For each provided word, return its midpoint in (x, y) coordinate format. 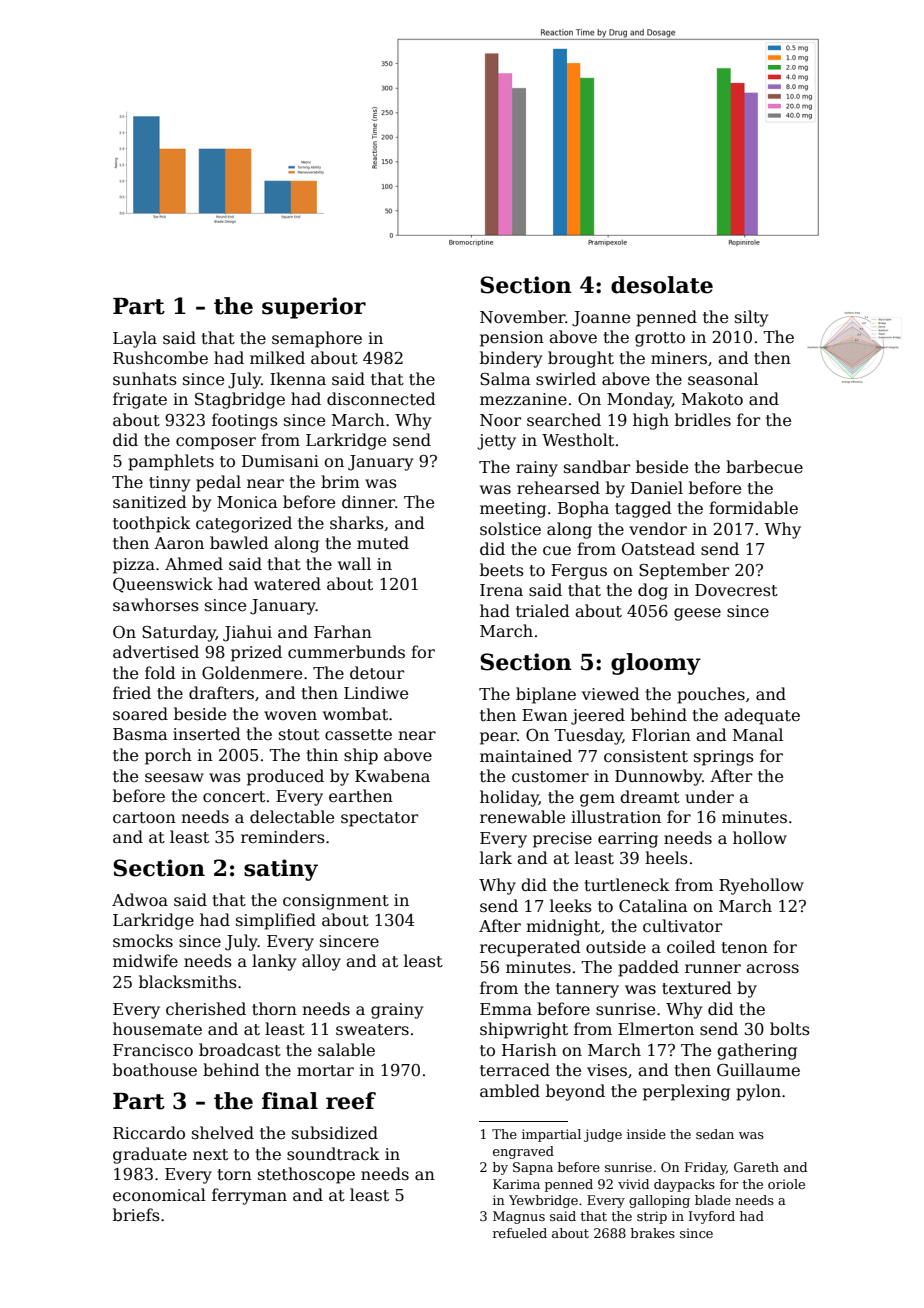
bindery (511, 359)
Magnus (519, 1217)
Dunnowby (658, 777)
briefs (136, 1214)
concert (234, 797)
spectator (379, 819)
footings (245, 421)
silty (751, 318)
